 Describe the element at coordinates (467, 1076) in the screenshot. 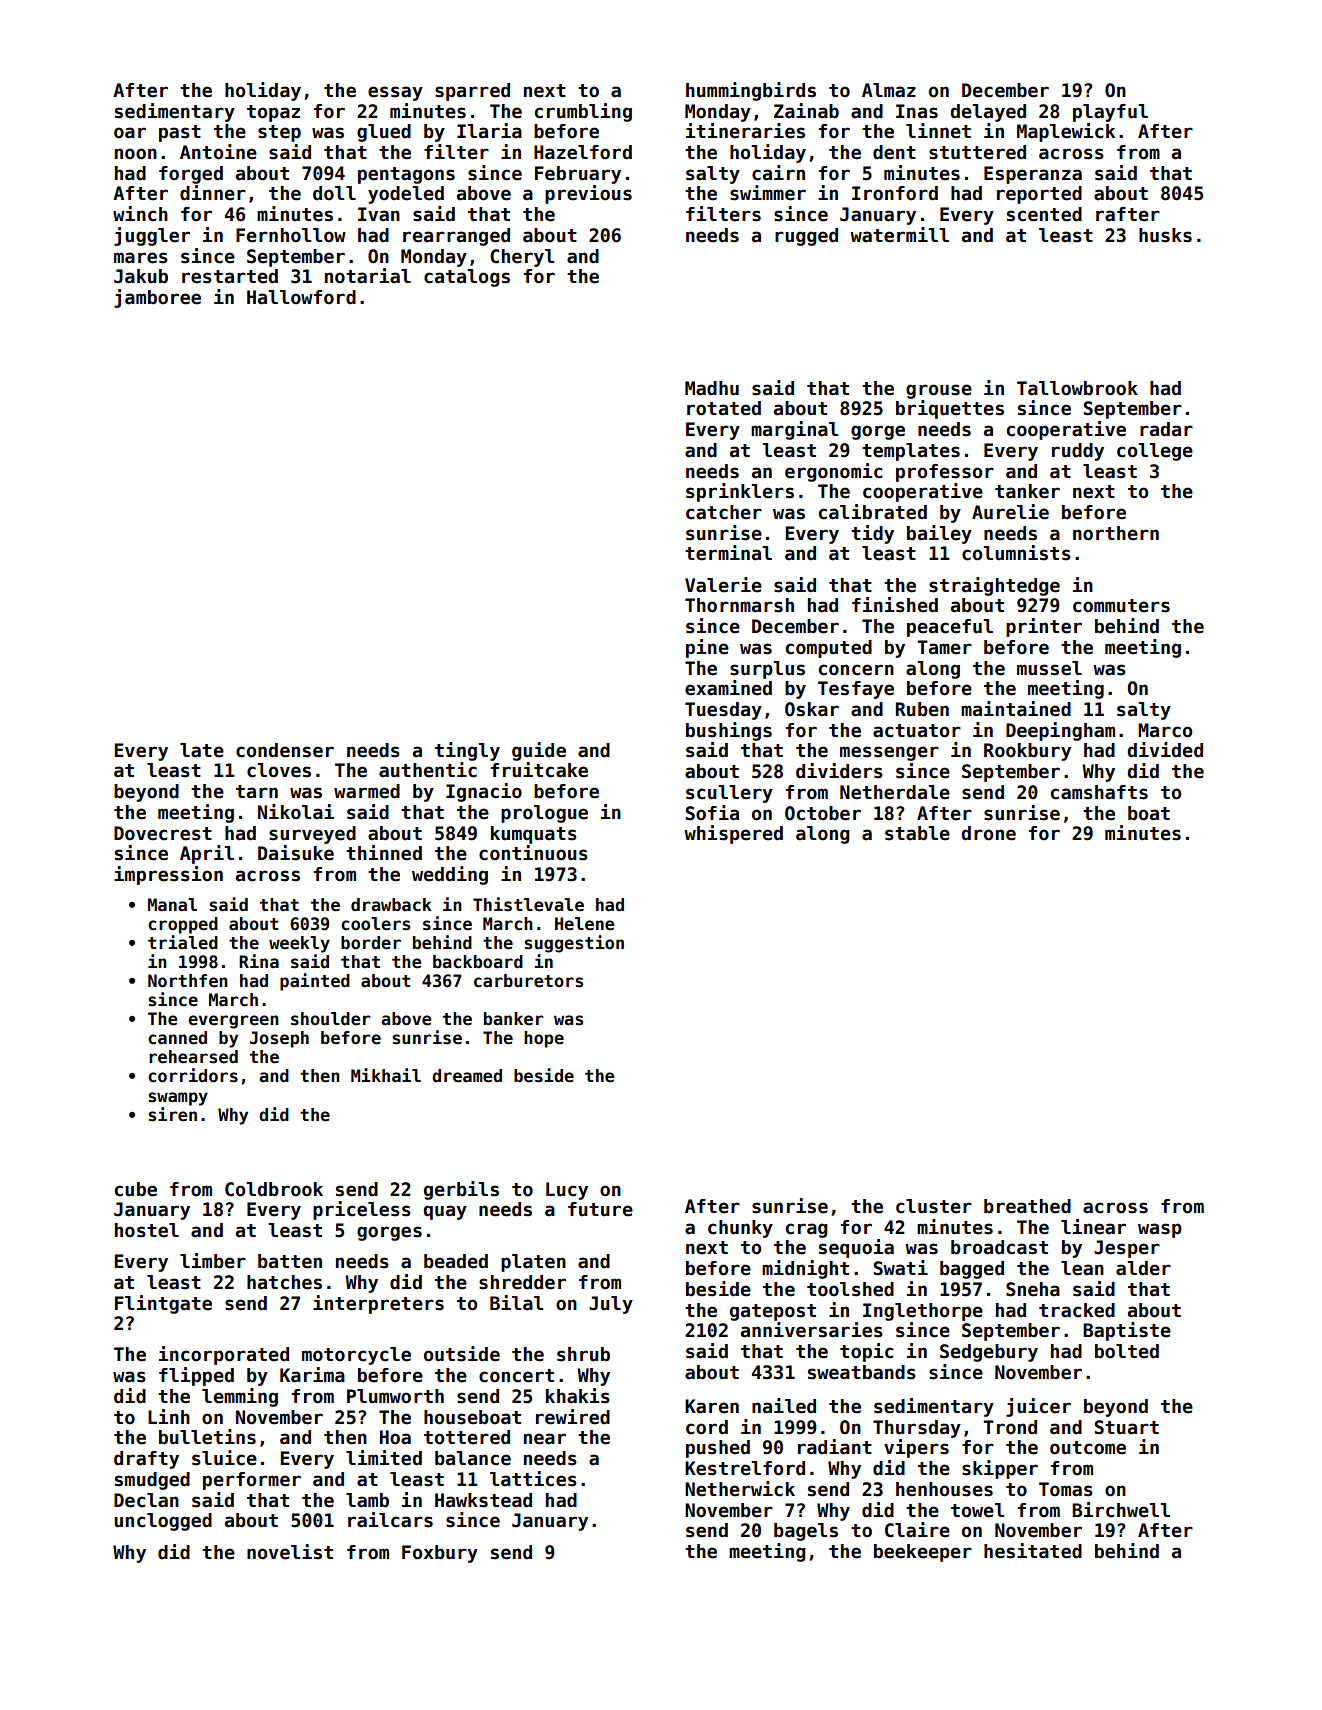

I see `dreamed` at that location.
